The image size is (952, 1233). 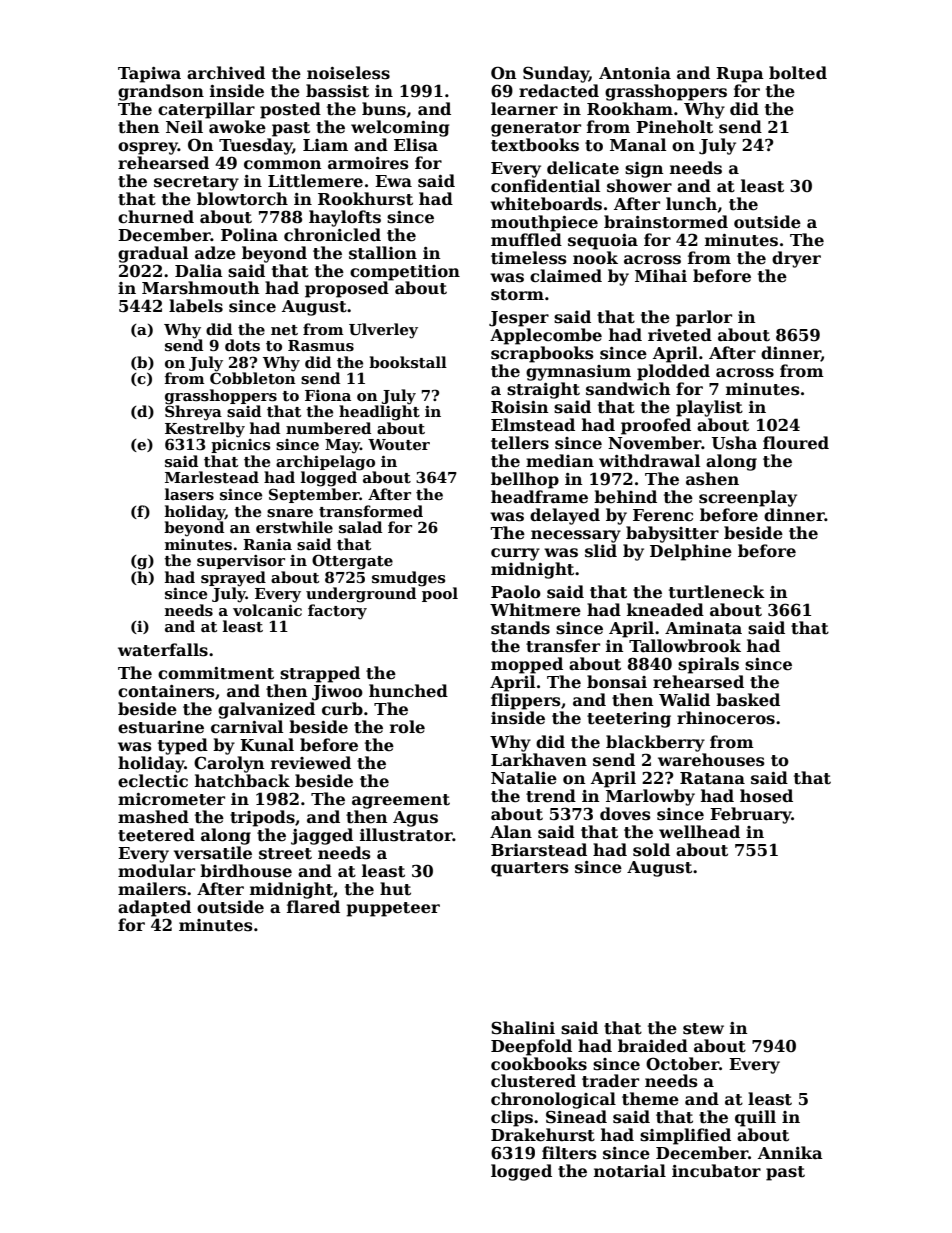 I want to click on Rasmus, so click(x=321, y=346).
